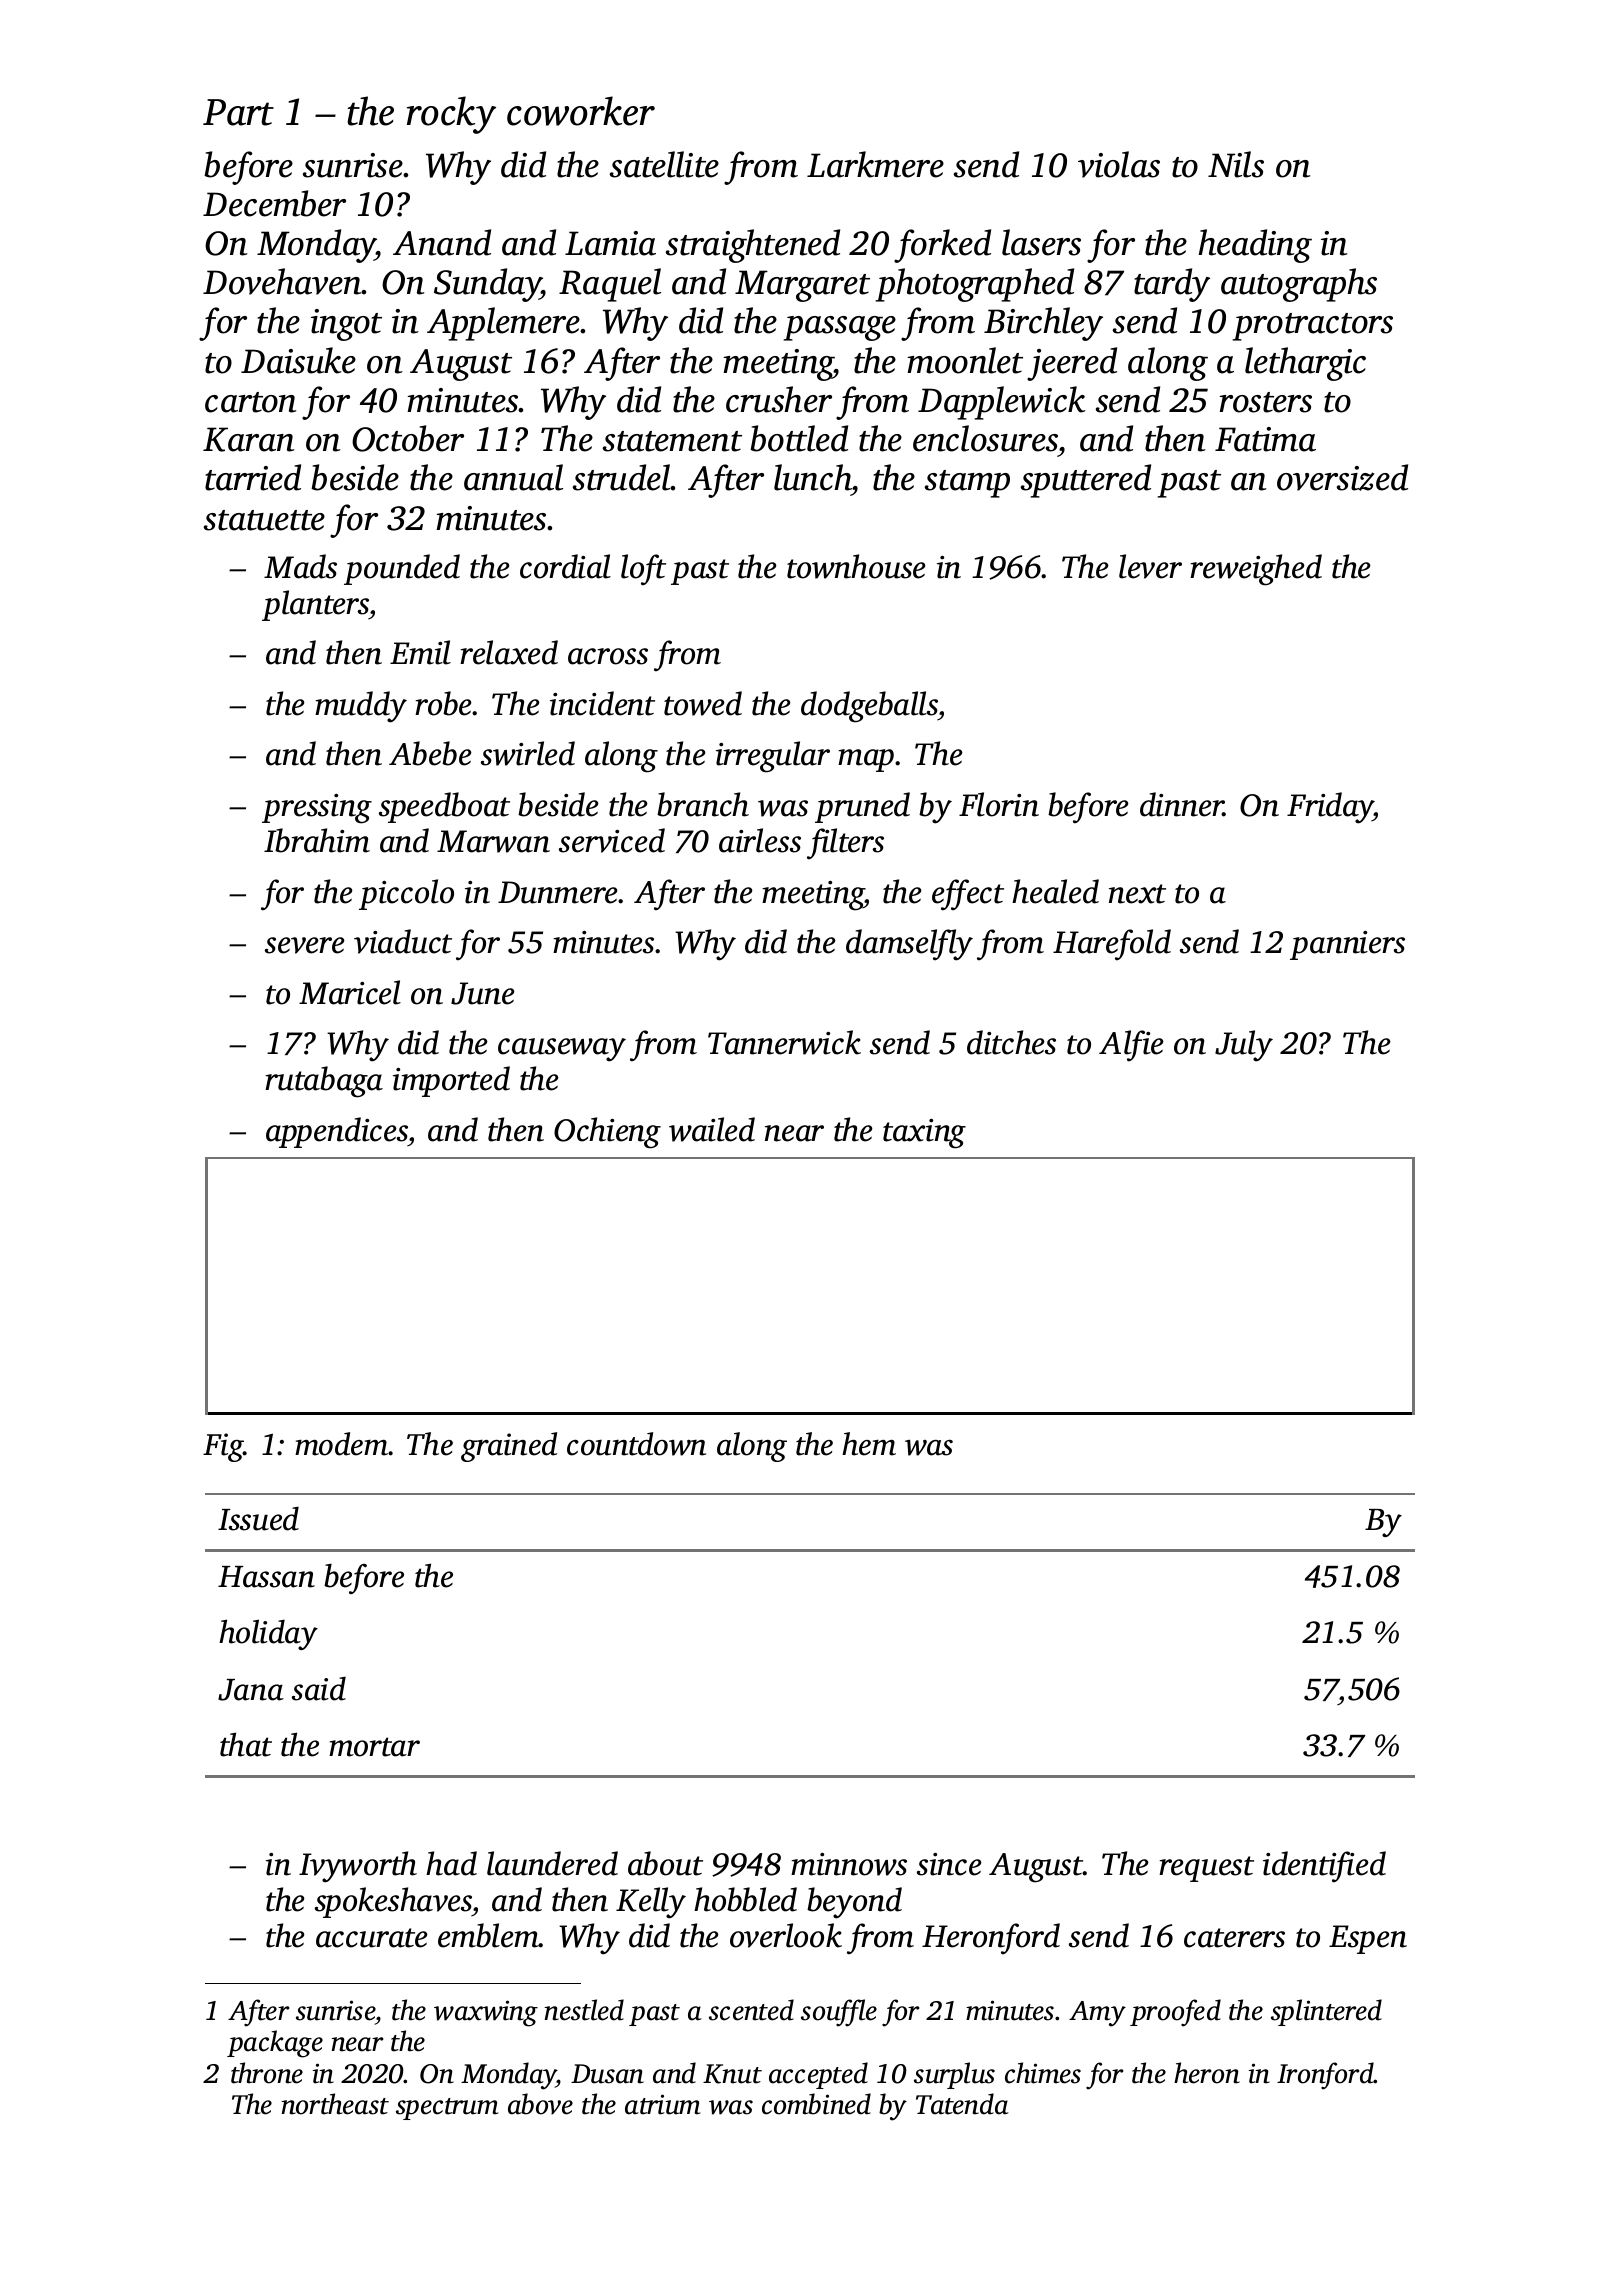 This screenshot has width=1620, height=2292. I want to click on dinner, so click(1182, 804).
